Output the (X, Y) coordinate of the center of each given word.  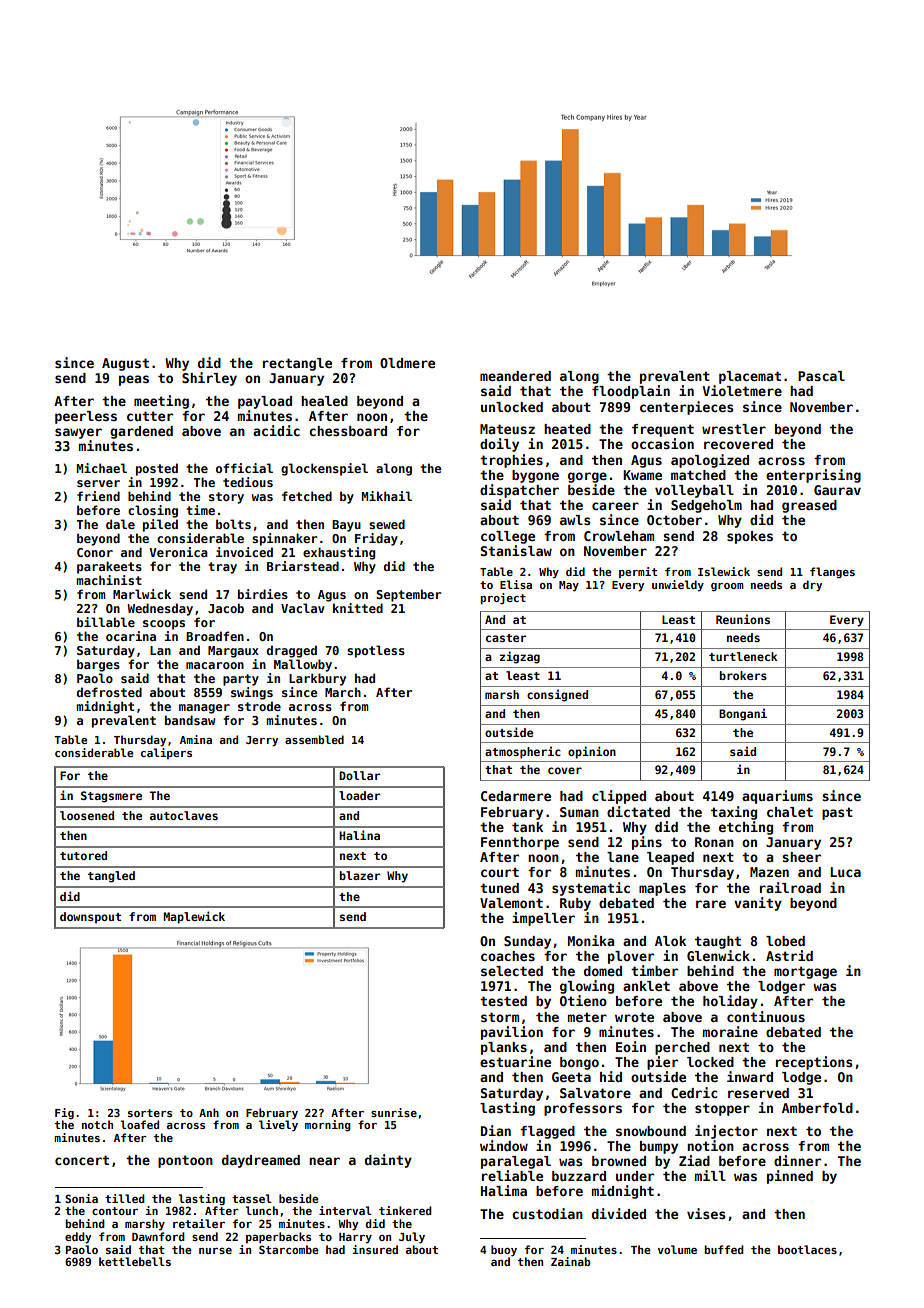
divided (619, 1213)
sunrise (394, 1112)
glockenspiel (324, 469)
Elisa (516, 584)
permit (638, 572)
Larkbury (317, 679)
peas (134, 380)
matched (698, 475)
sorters (150, 1113)
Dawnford (158, 1236)
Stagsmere (111, 797)
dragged (292, 651)
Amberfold (817, 1108)
